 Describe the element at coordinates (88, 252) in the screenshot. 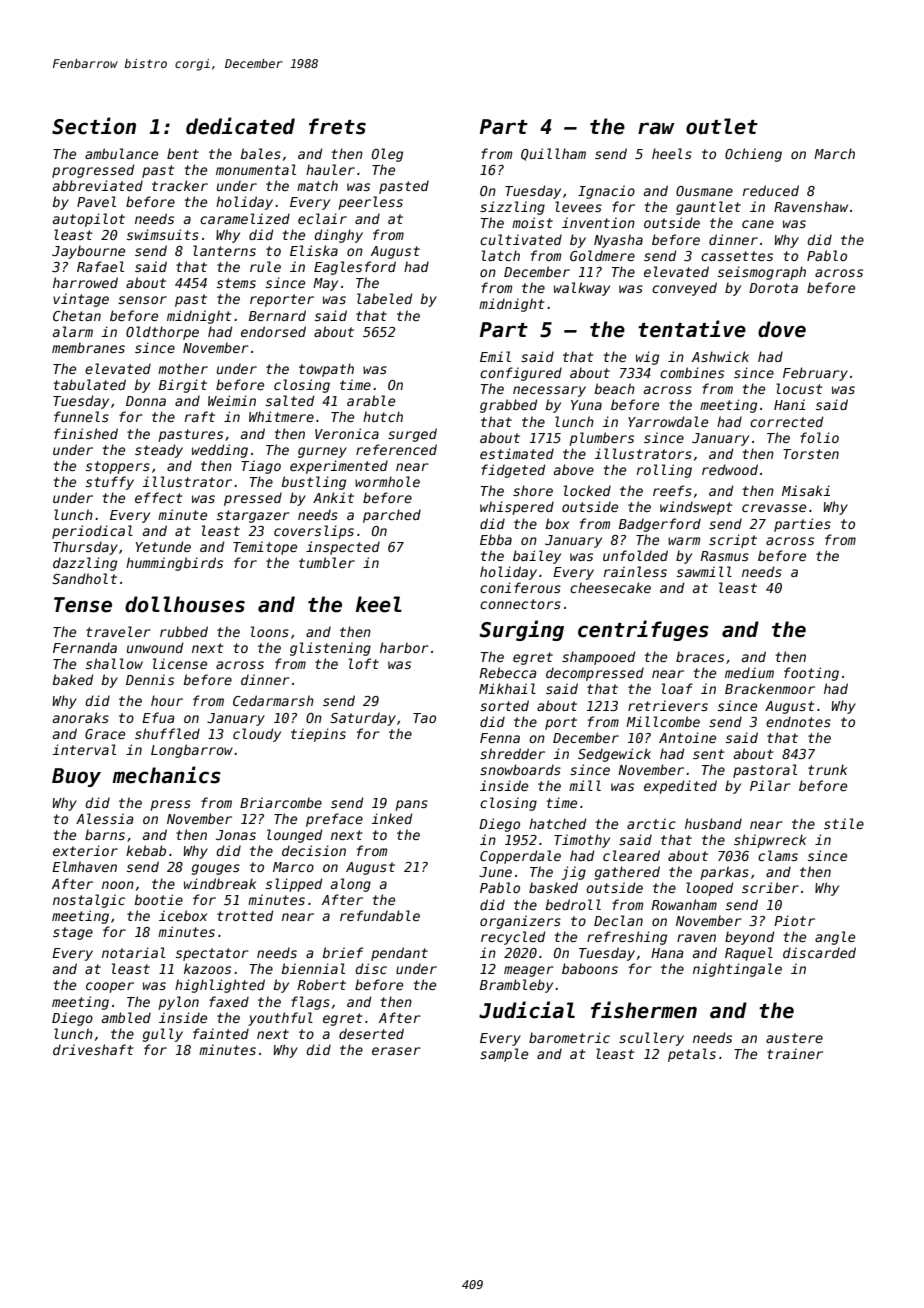

I see `Jaybourne` at that location.
